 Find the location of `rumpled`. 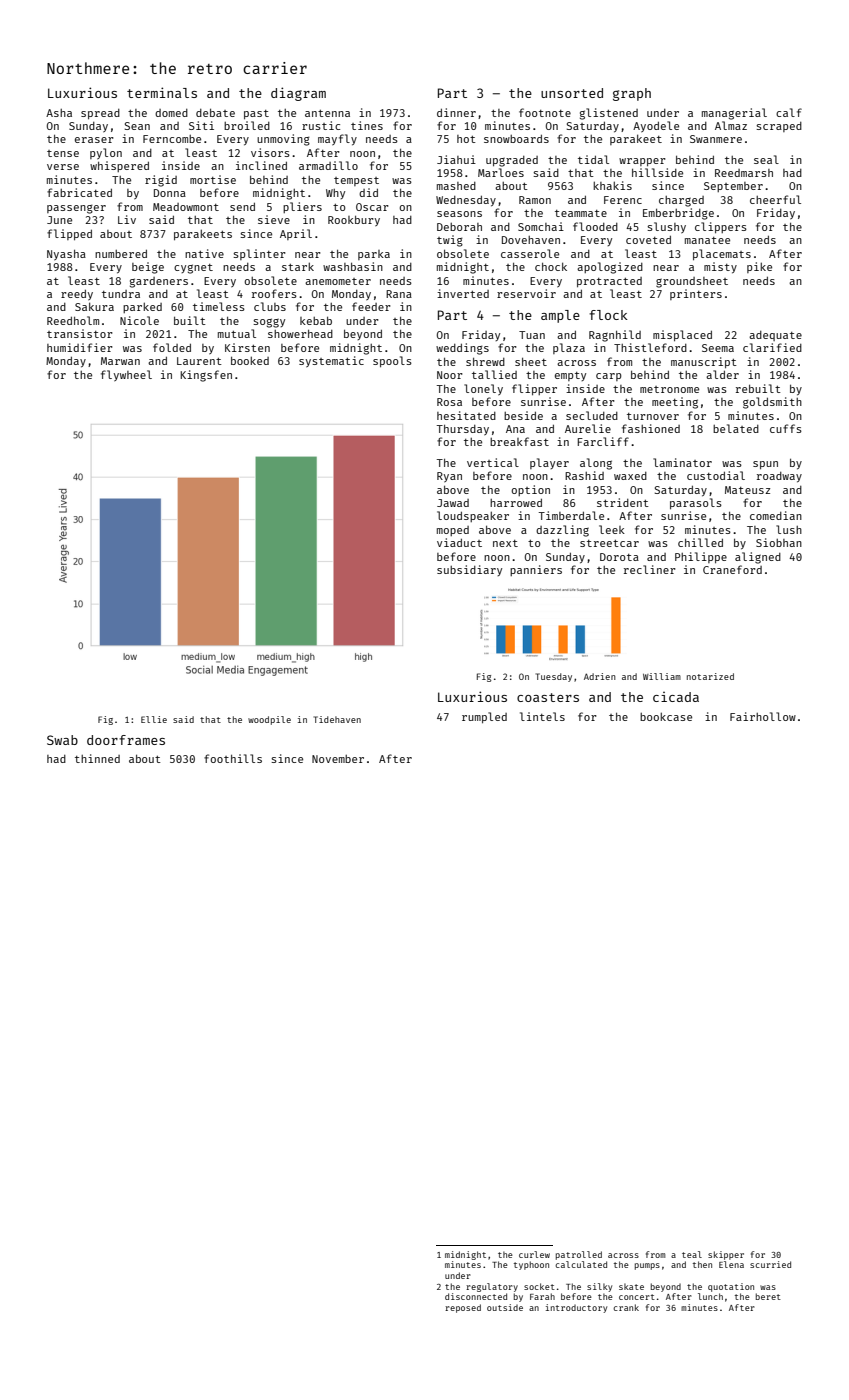

rumpled is located at coordinates (484, 717).
